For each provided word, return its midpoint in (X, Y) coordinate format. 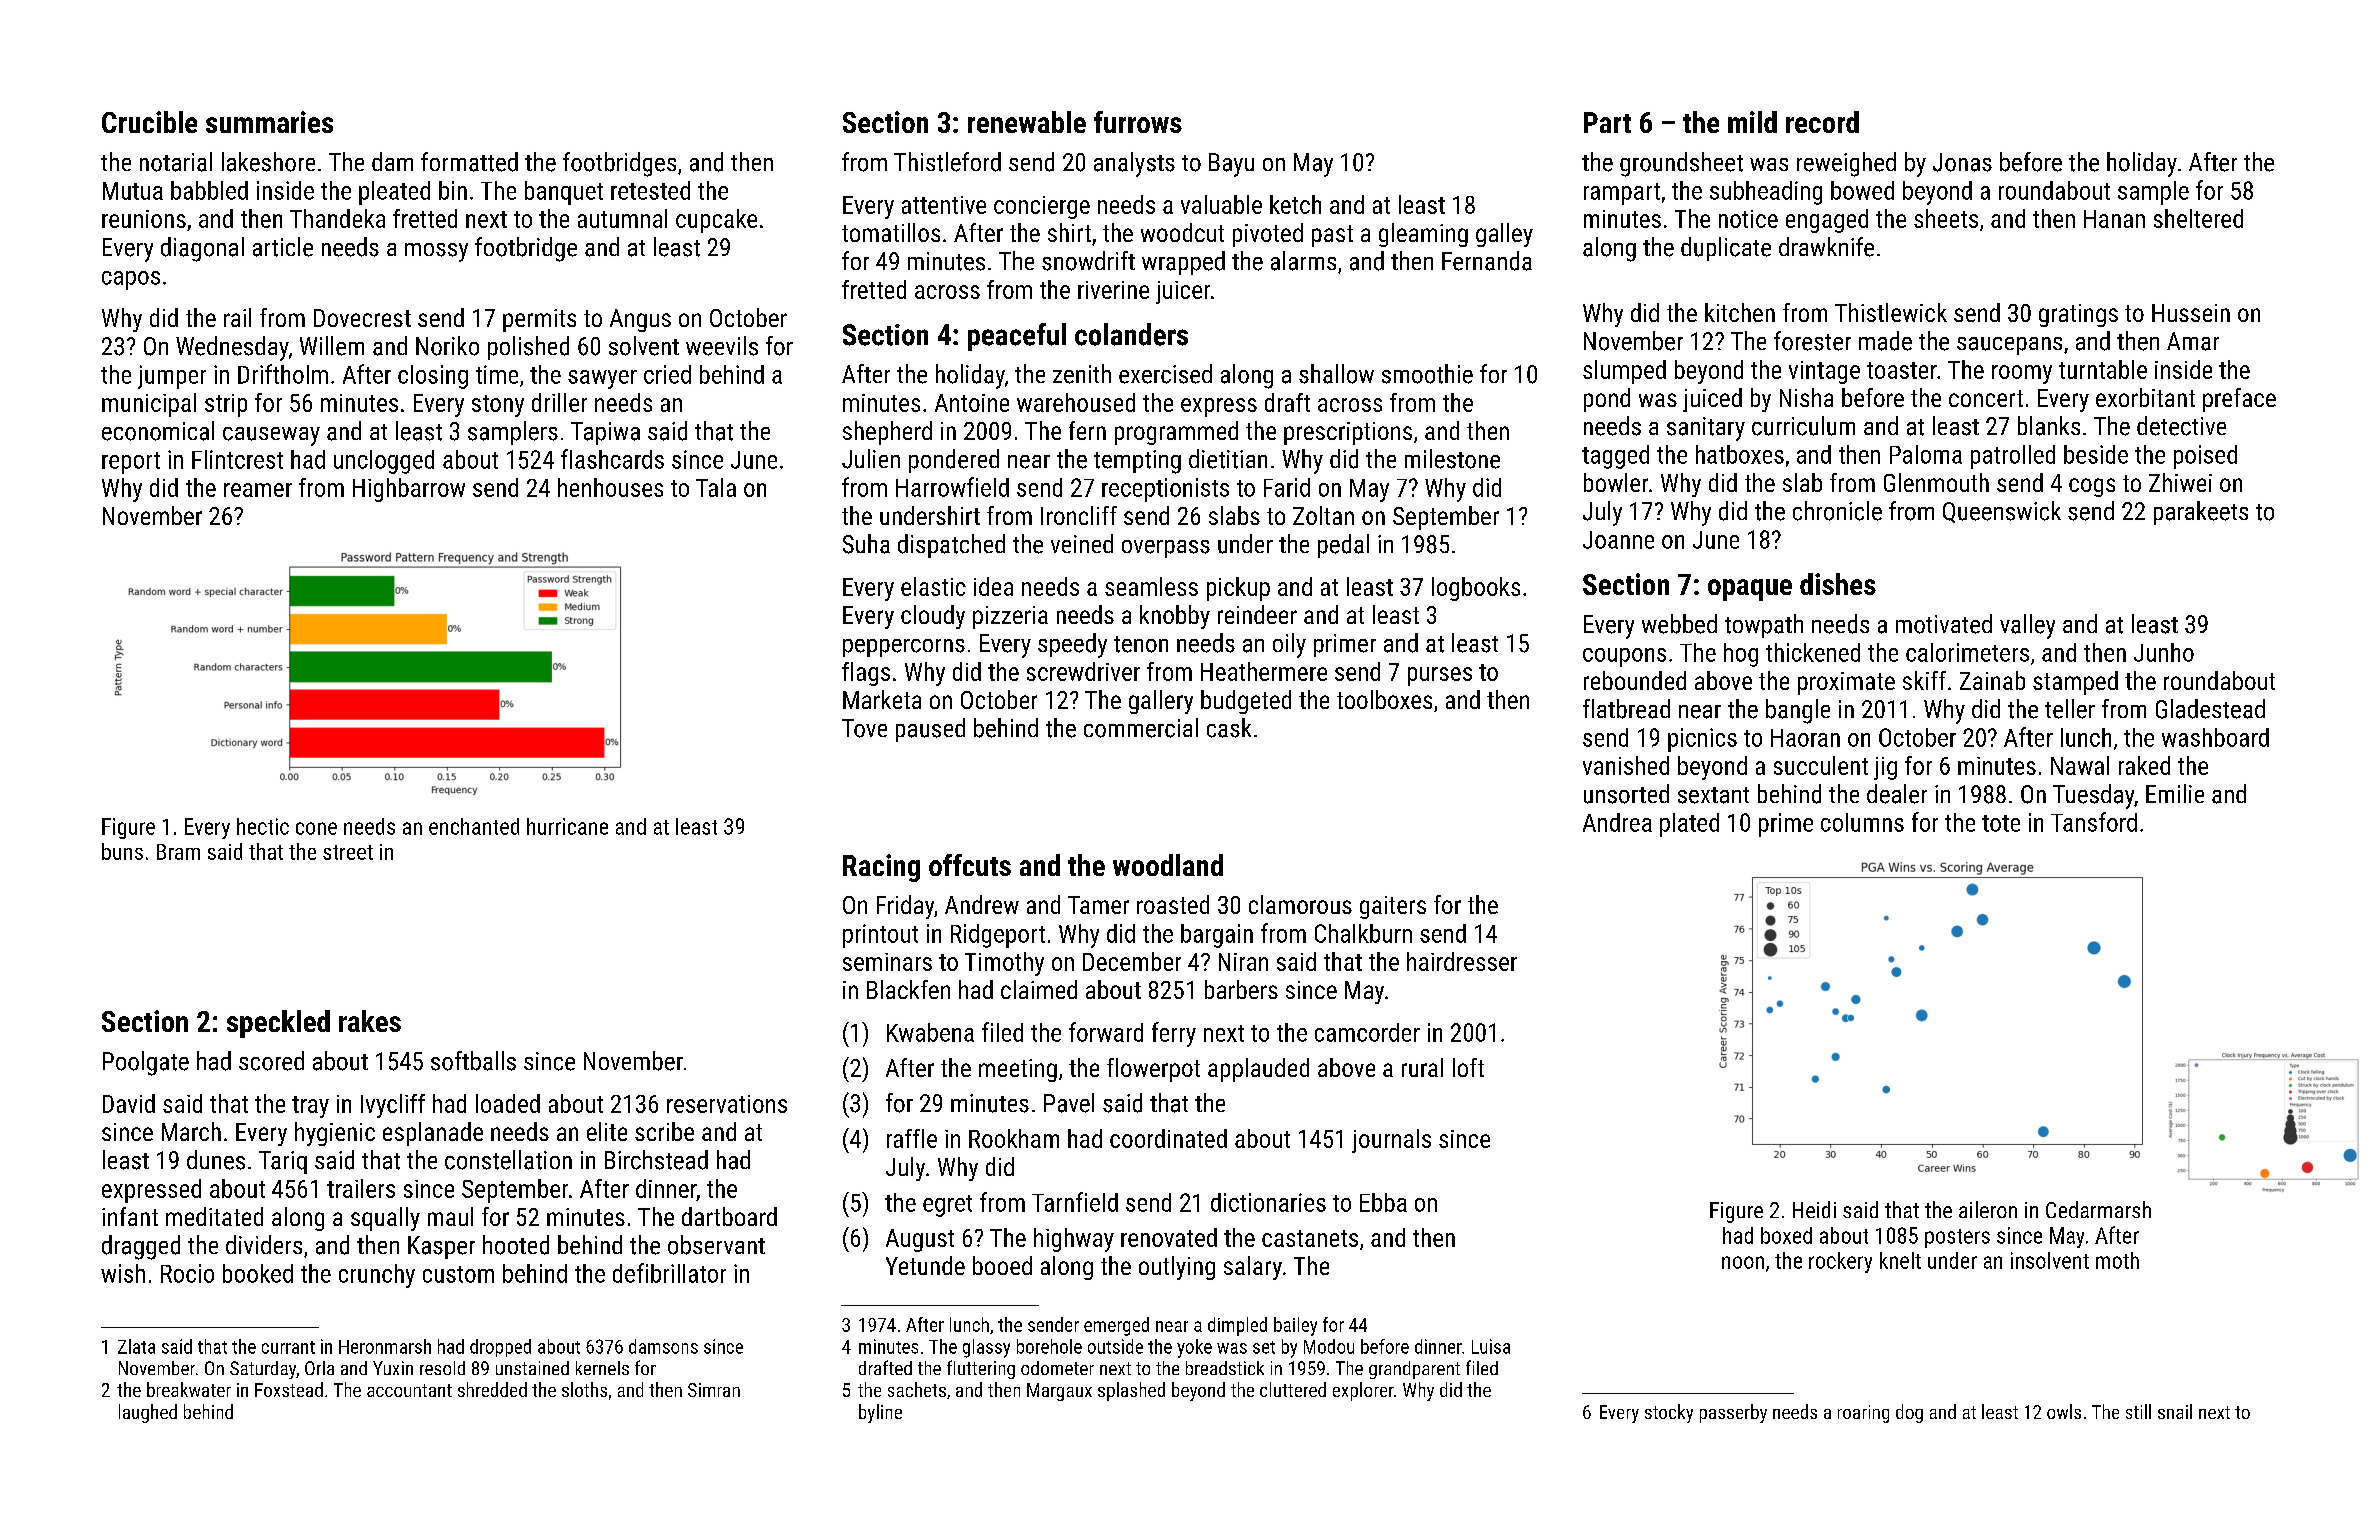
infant (130, 1216)
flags (866, 674)
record (1822, 122)
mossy (436, 252)
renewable (1027, 122)
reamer (258, 490)
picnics (1702, 740)
